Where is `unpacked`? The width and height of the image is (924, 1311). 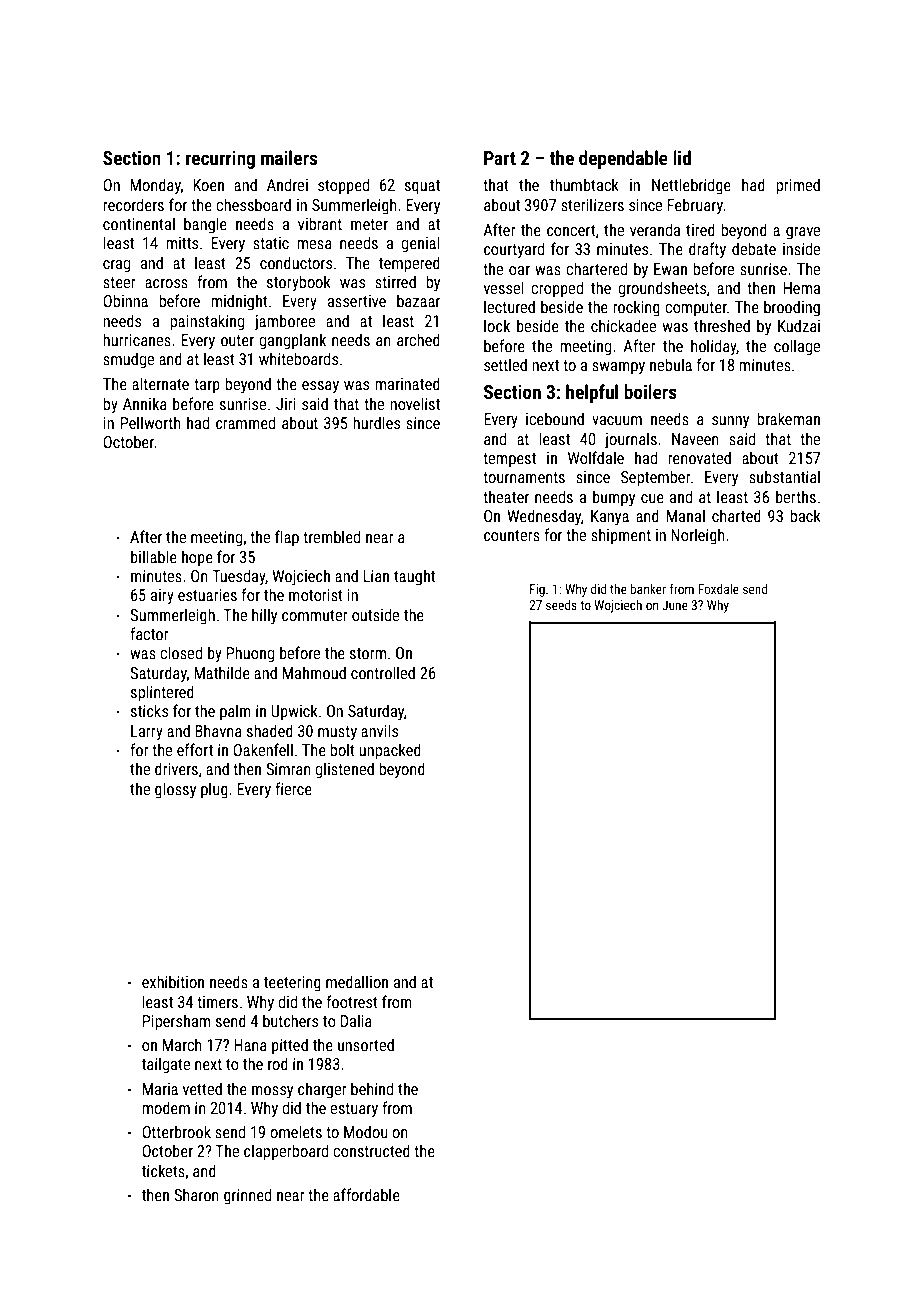
unpacked is located at coordinates (390, 751).
